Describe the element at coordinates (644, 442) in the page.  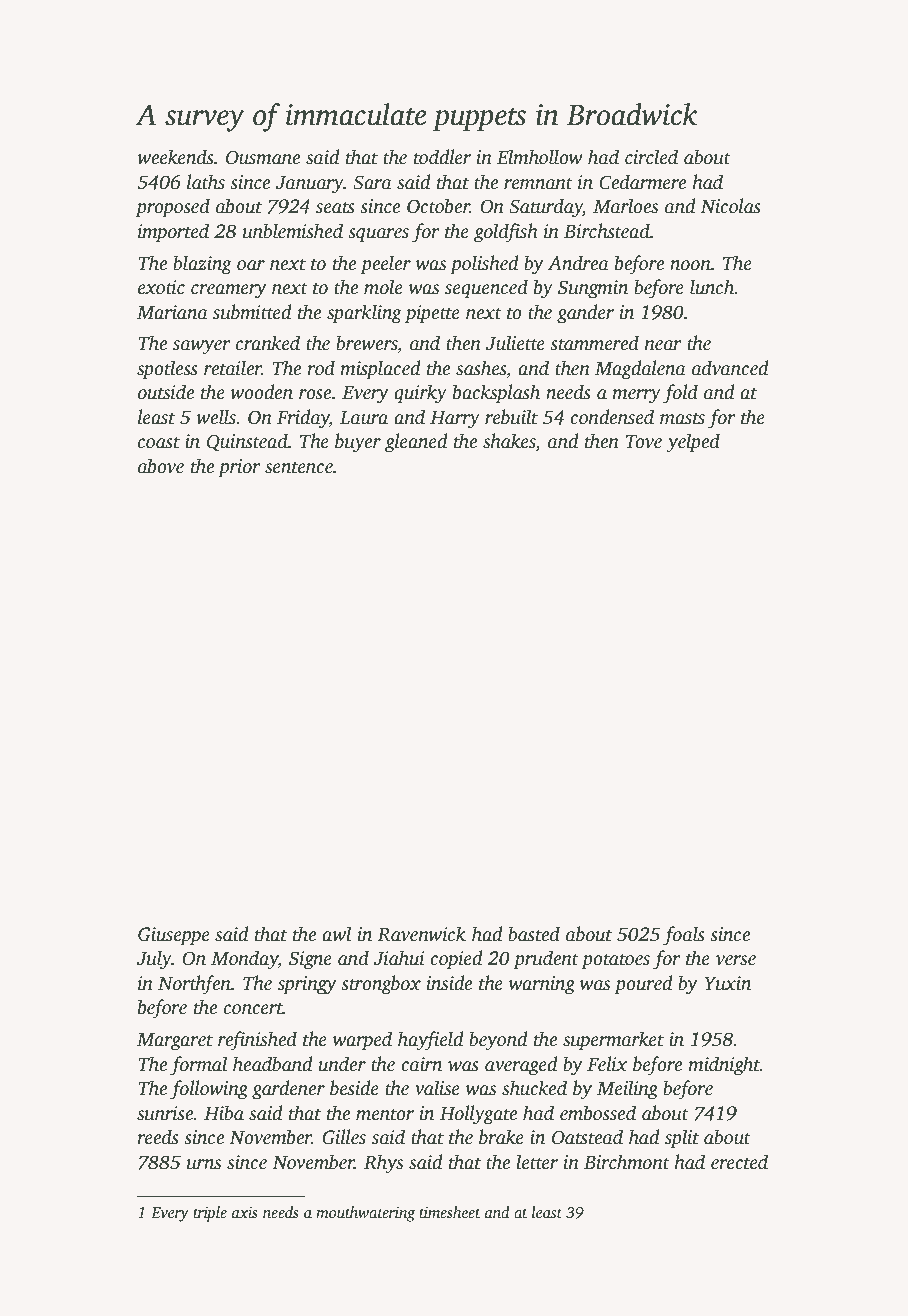
I see `Tove` at that location.
